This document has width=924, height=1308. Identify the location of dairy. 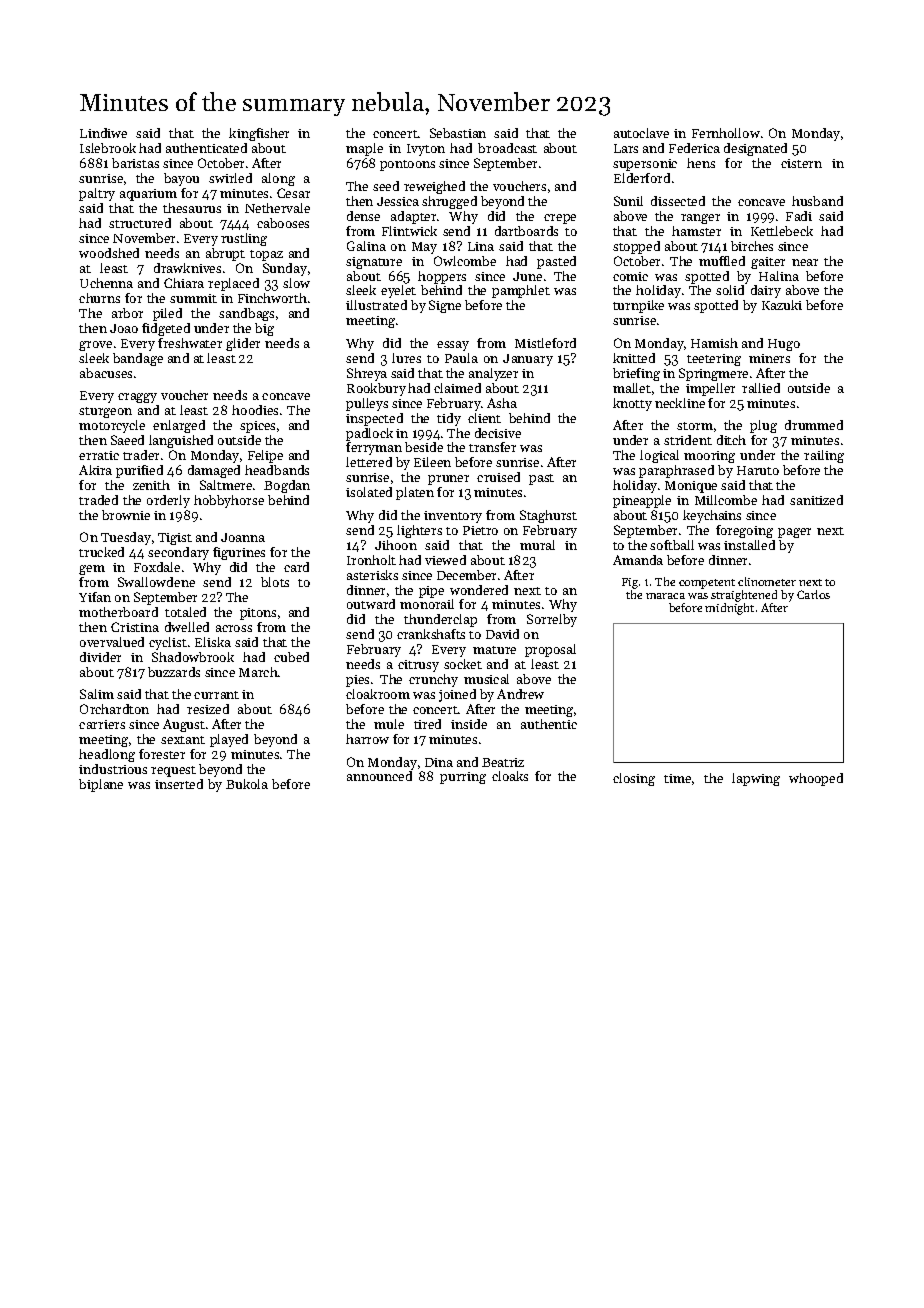
(766, 291).
